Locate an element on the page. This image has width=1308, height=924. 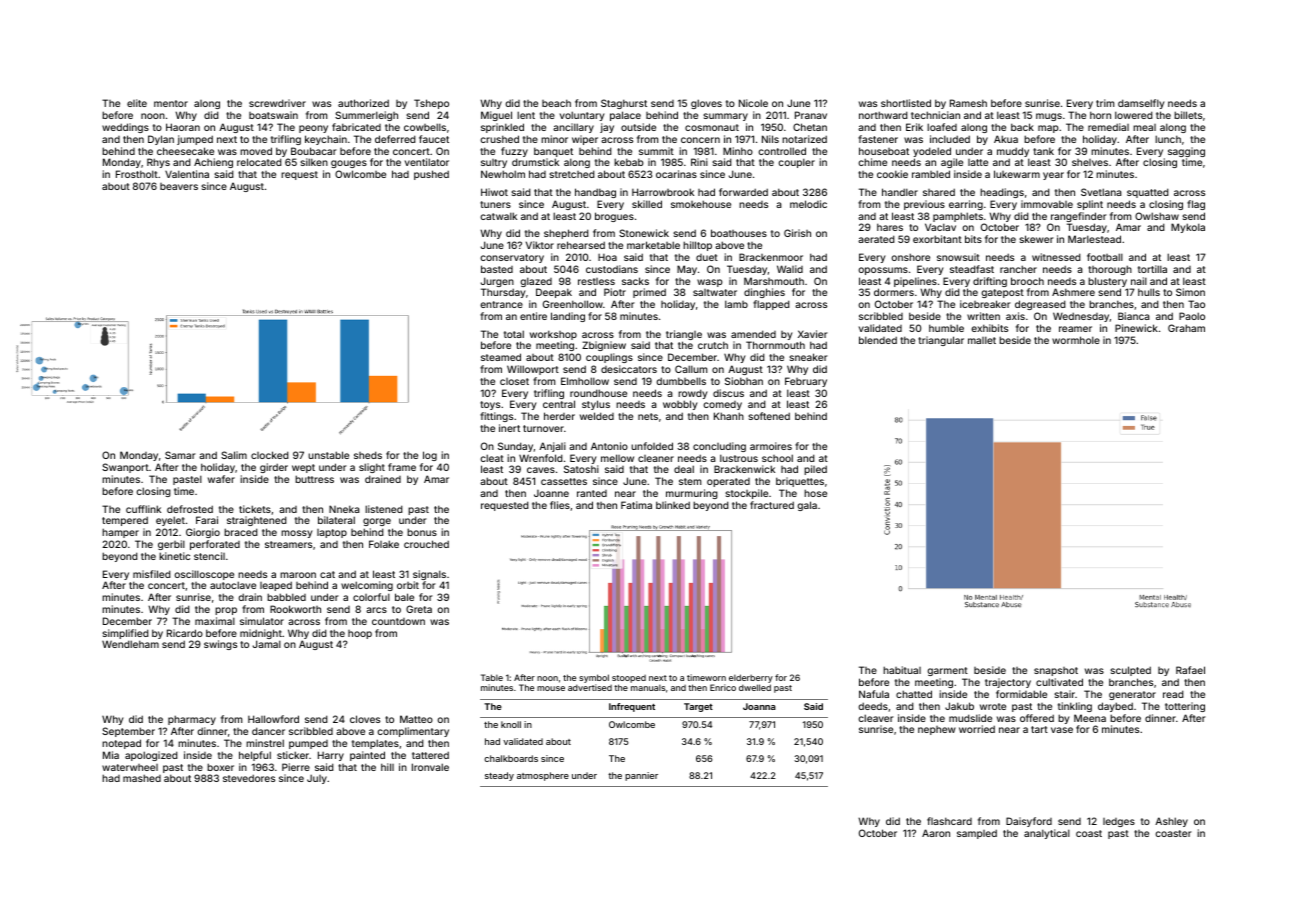
hose is located at coordinates (815, 493).
